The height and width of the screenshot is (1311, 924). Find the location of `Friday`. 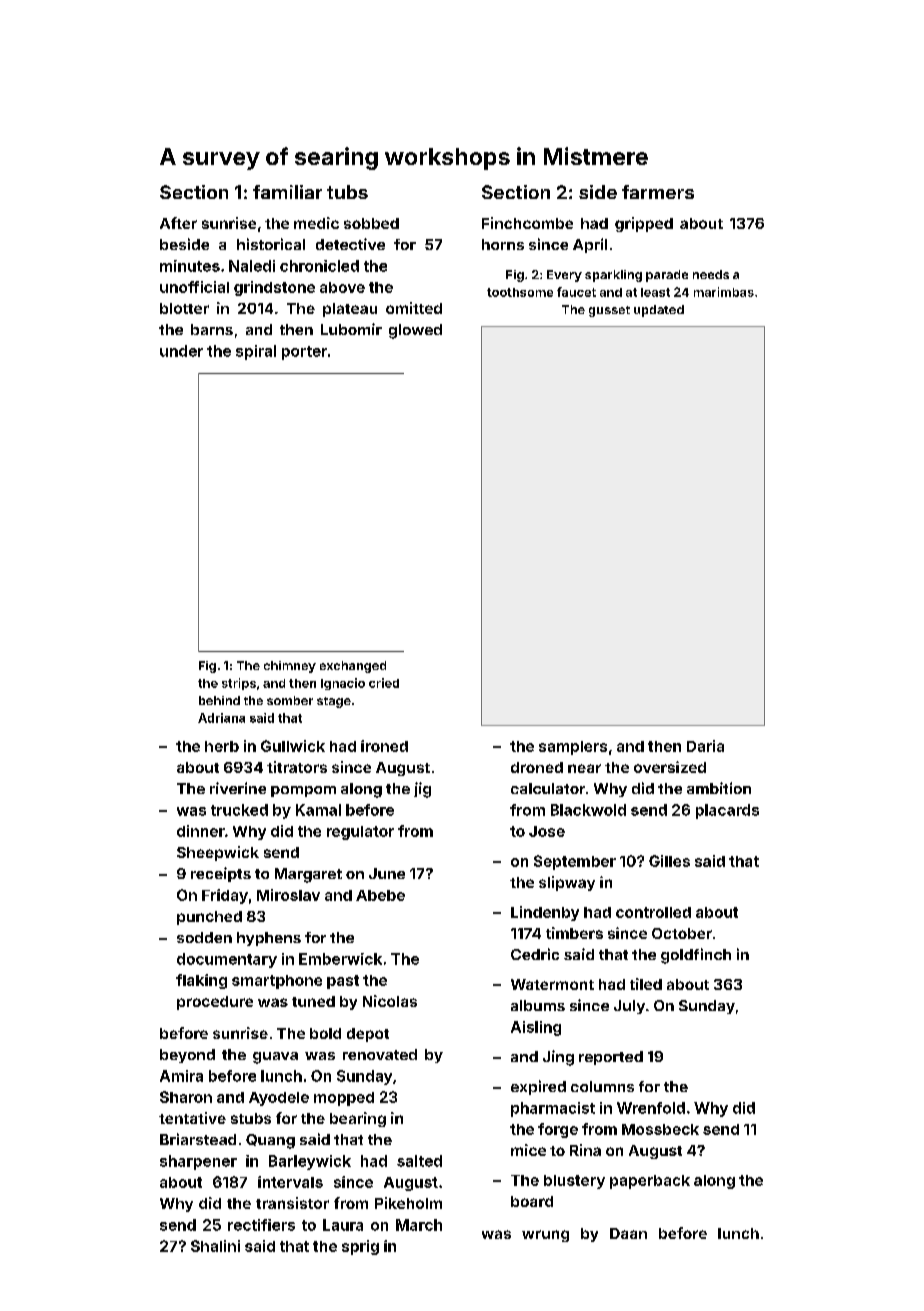

Friday is located at coordinates (225, 896).
